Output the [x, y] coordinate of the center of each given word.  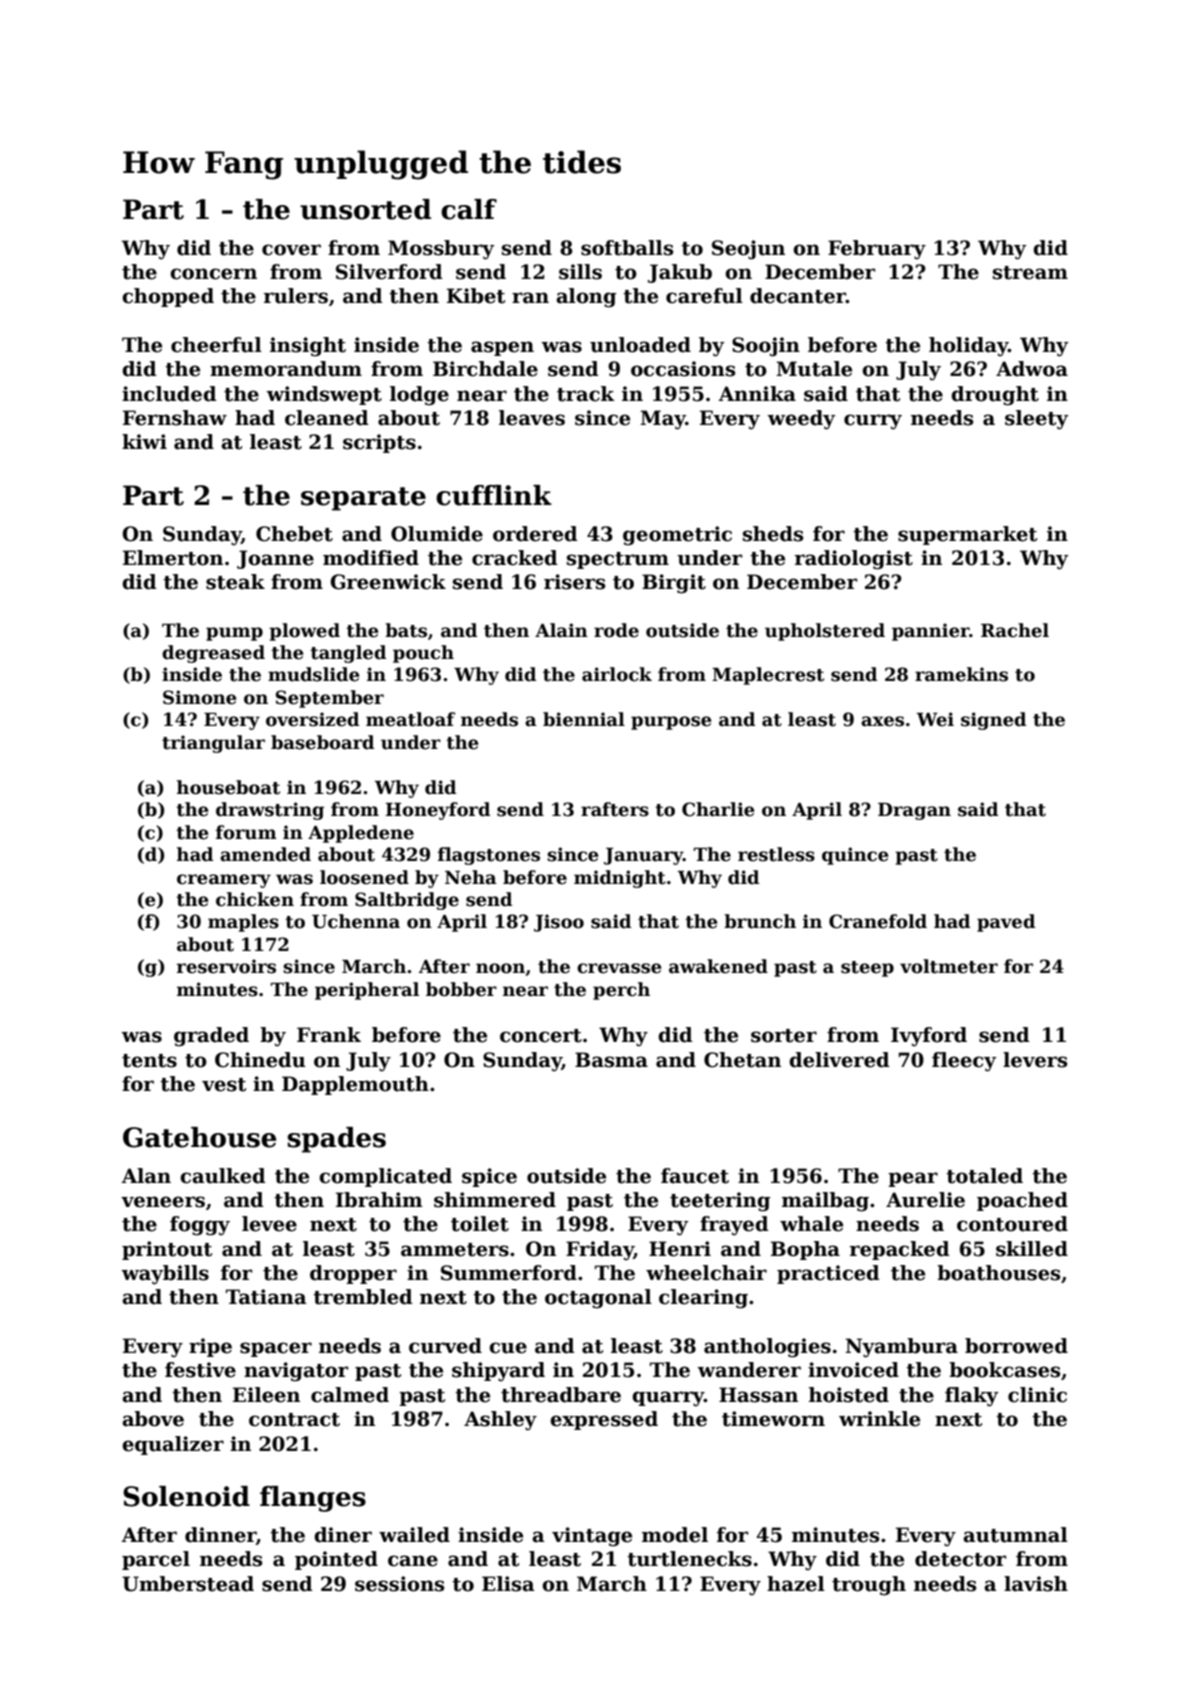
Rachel [1015, 630]
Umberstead [188, 1584]
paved [1006, 923]
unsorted [365, 209]
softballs [627, 248]
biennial [584, 719]
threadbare [561, 1395]
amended [265, 854]
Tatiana [266, 1297]
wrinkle [879, 1419]
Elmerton [173, 558]
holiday [968, 347]
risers [574, 582]
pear [913, 1179]
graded [211, 1037]
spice [489, 1177]
